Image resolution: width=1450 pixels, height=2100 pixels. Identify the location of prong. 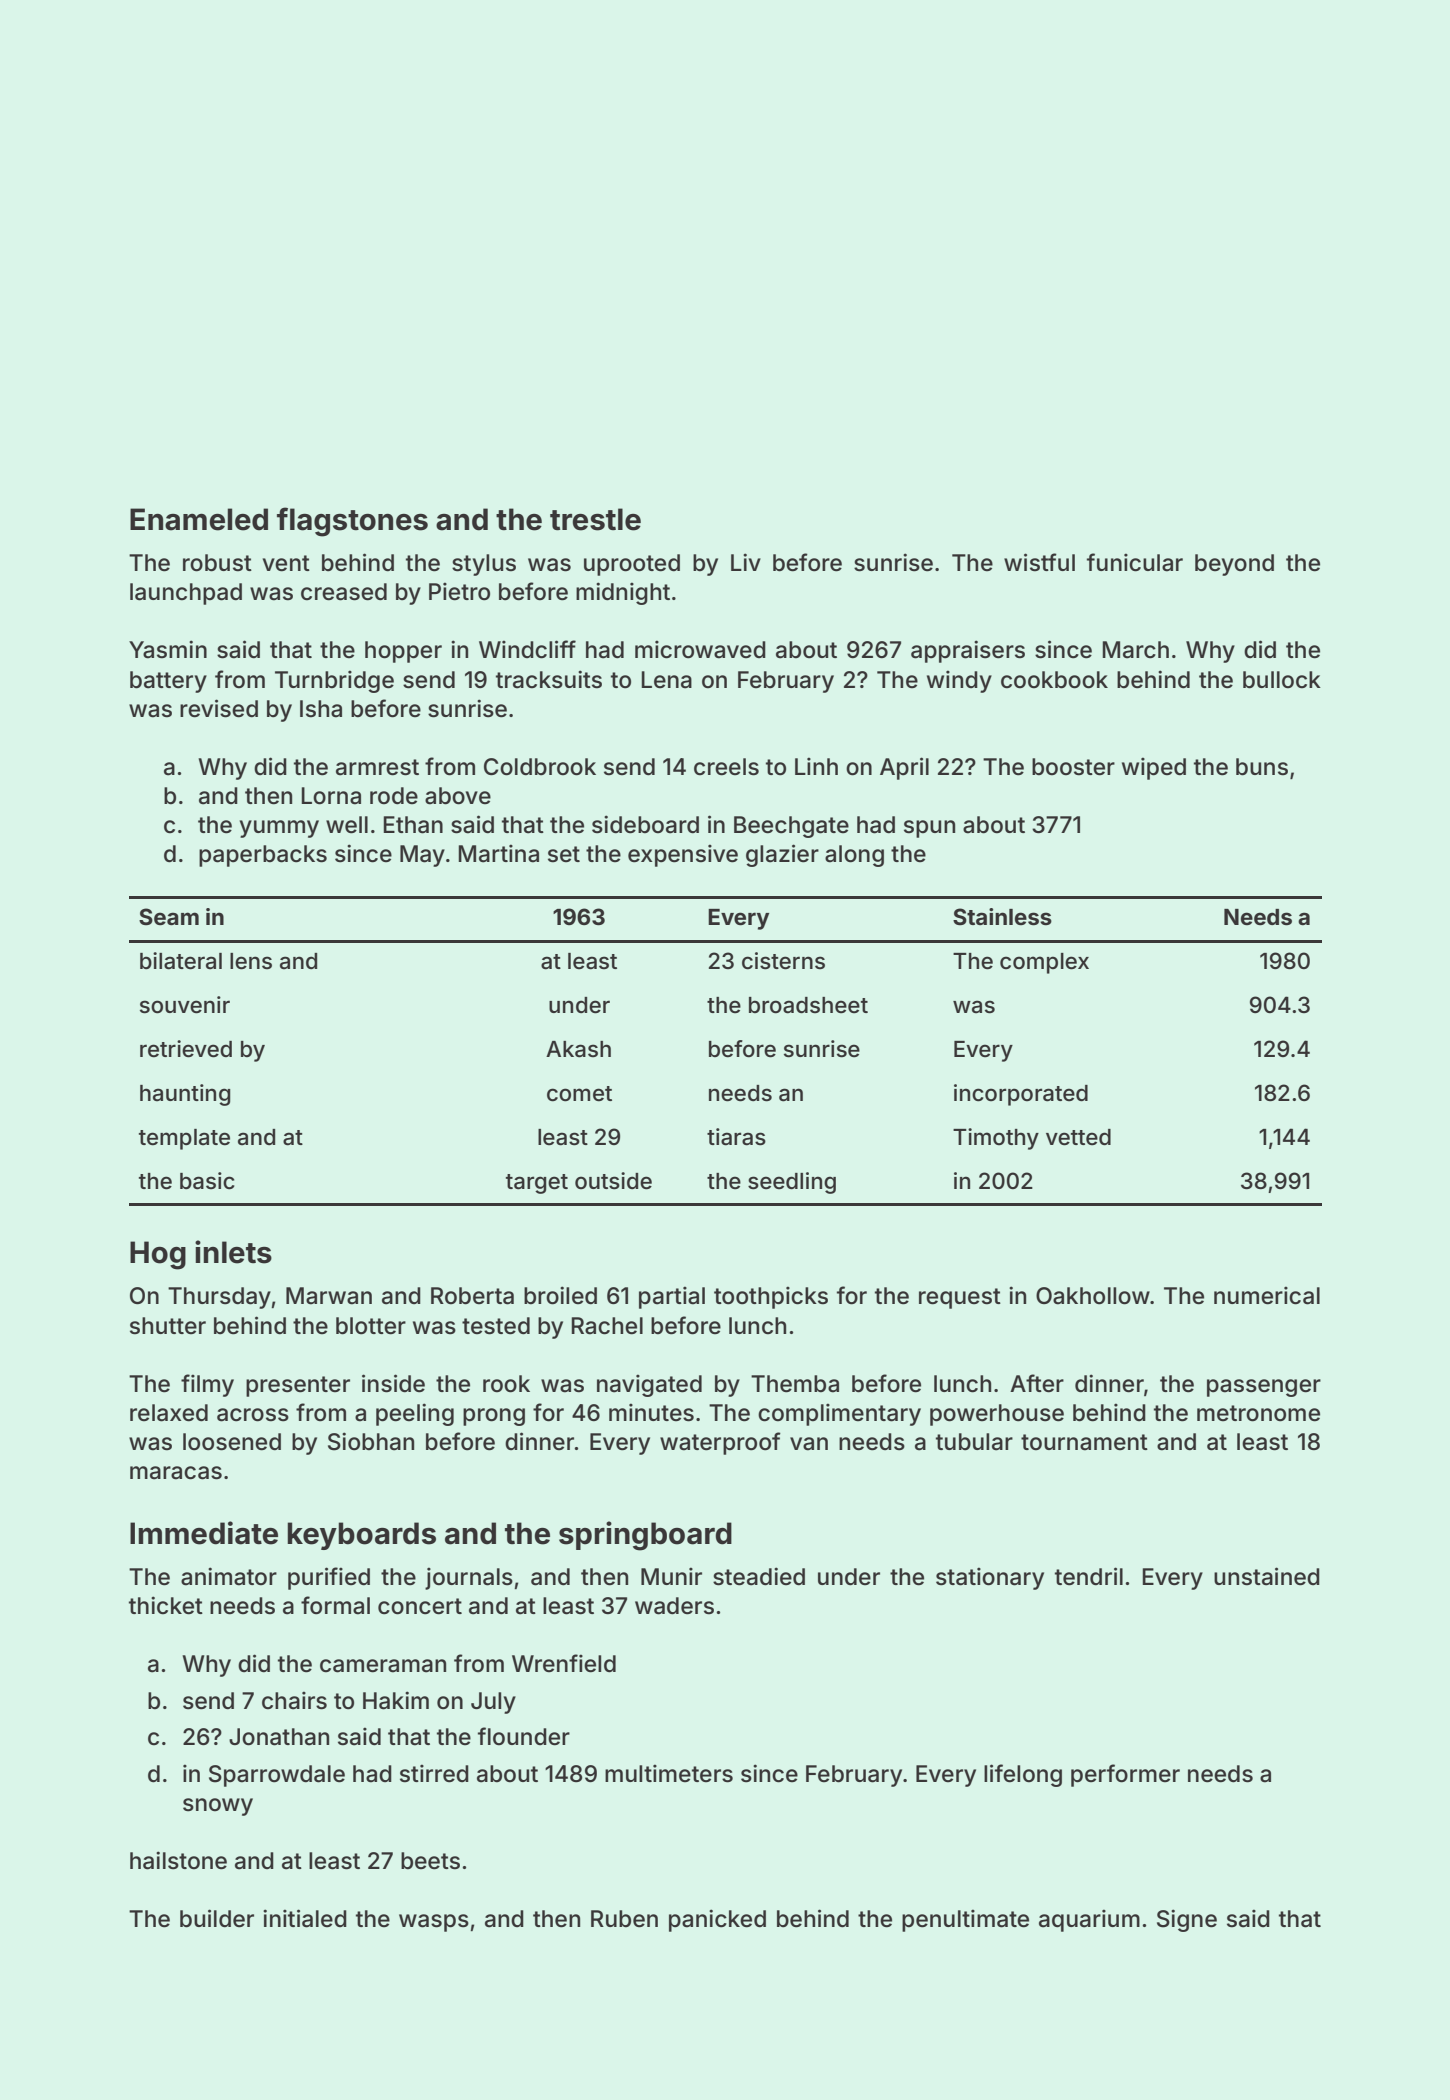
(494, 1417).
